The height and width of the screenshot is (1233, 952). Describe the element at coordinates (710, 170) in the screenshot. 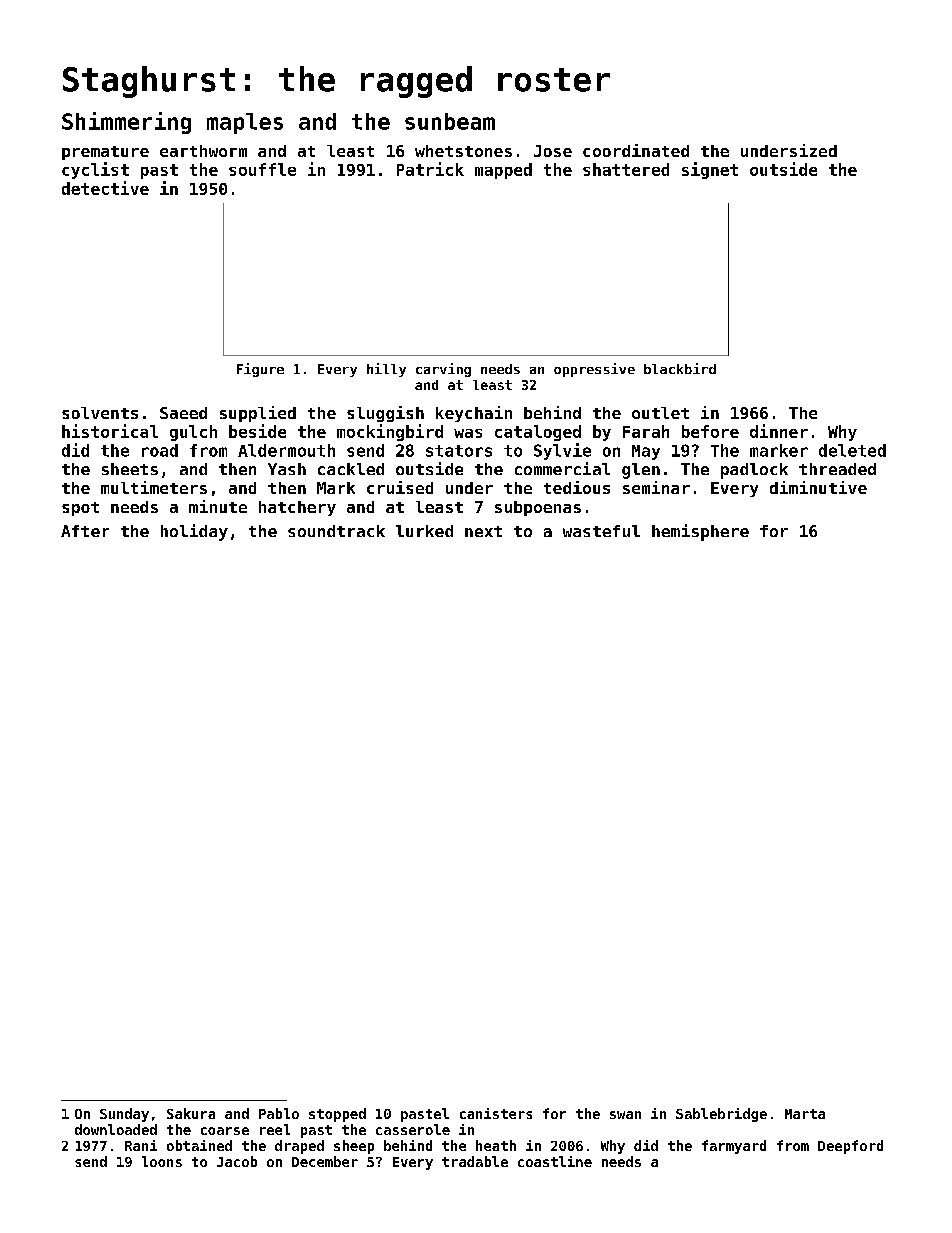

I see `signet` at that location.
